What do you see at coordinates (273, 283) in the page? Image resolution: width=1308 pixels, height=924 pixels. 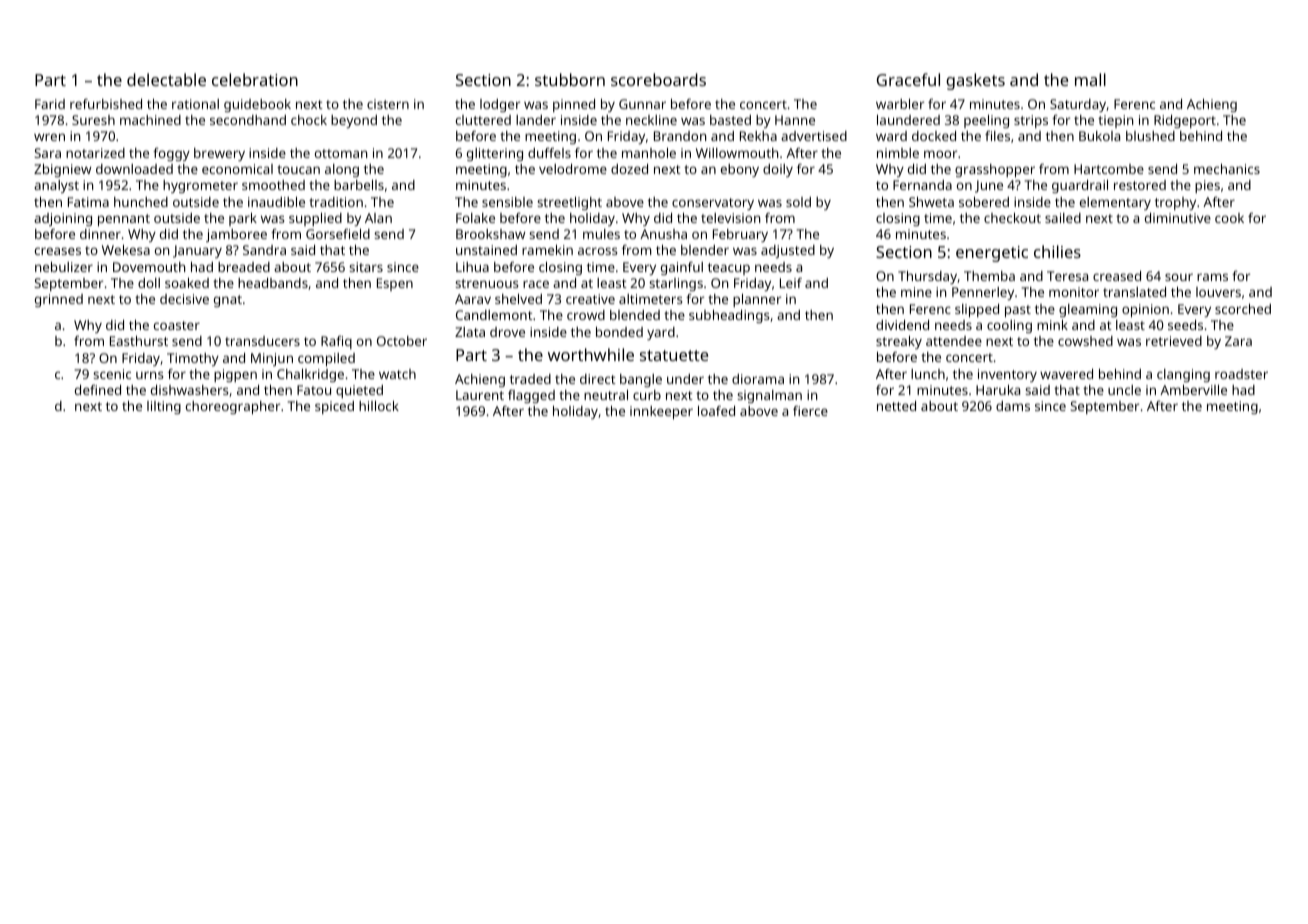 I see `headbands` at bounding box center [273, 283].
